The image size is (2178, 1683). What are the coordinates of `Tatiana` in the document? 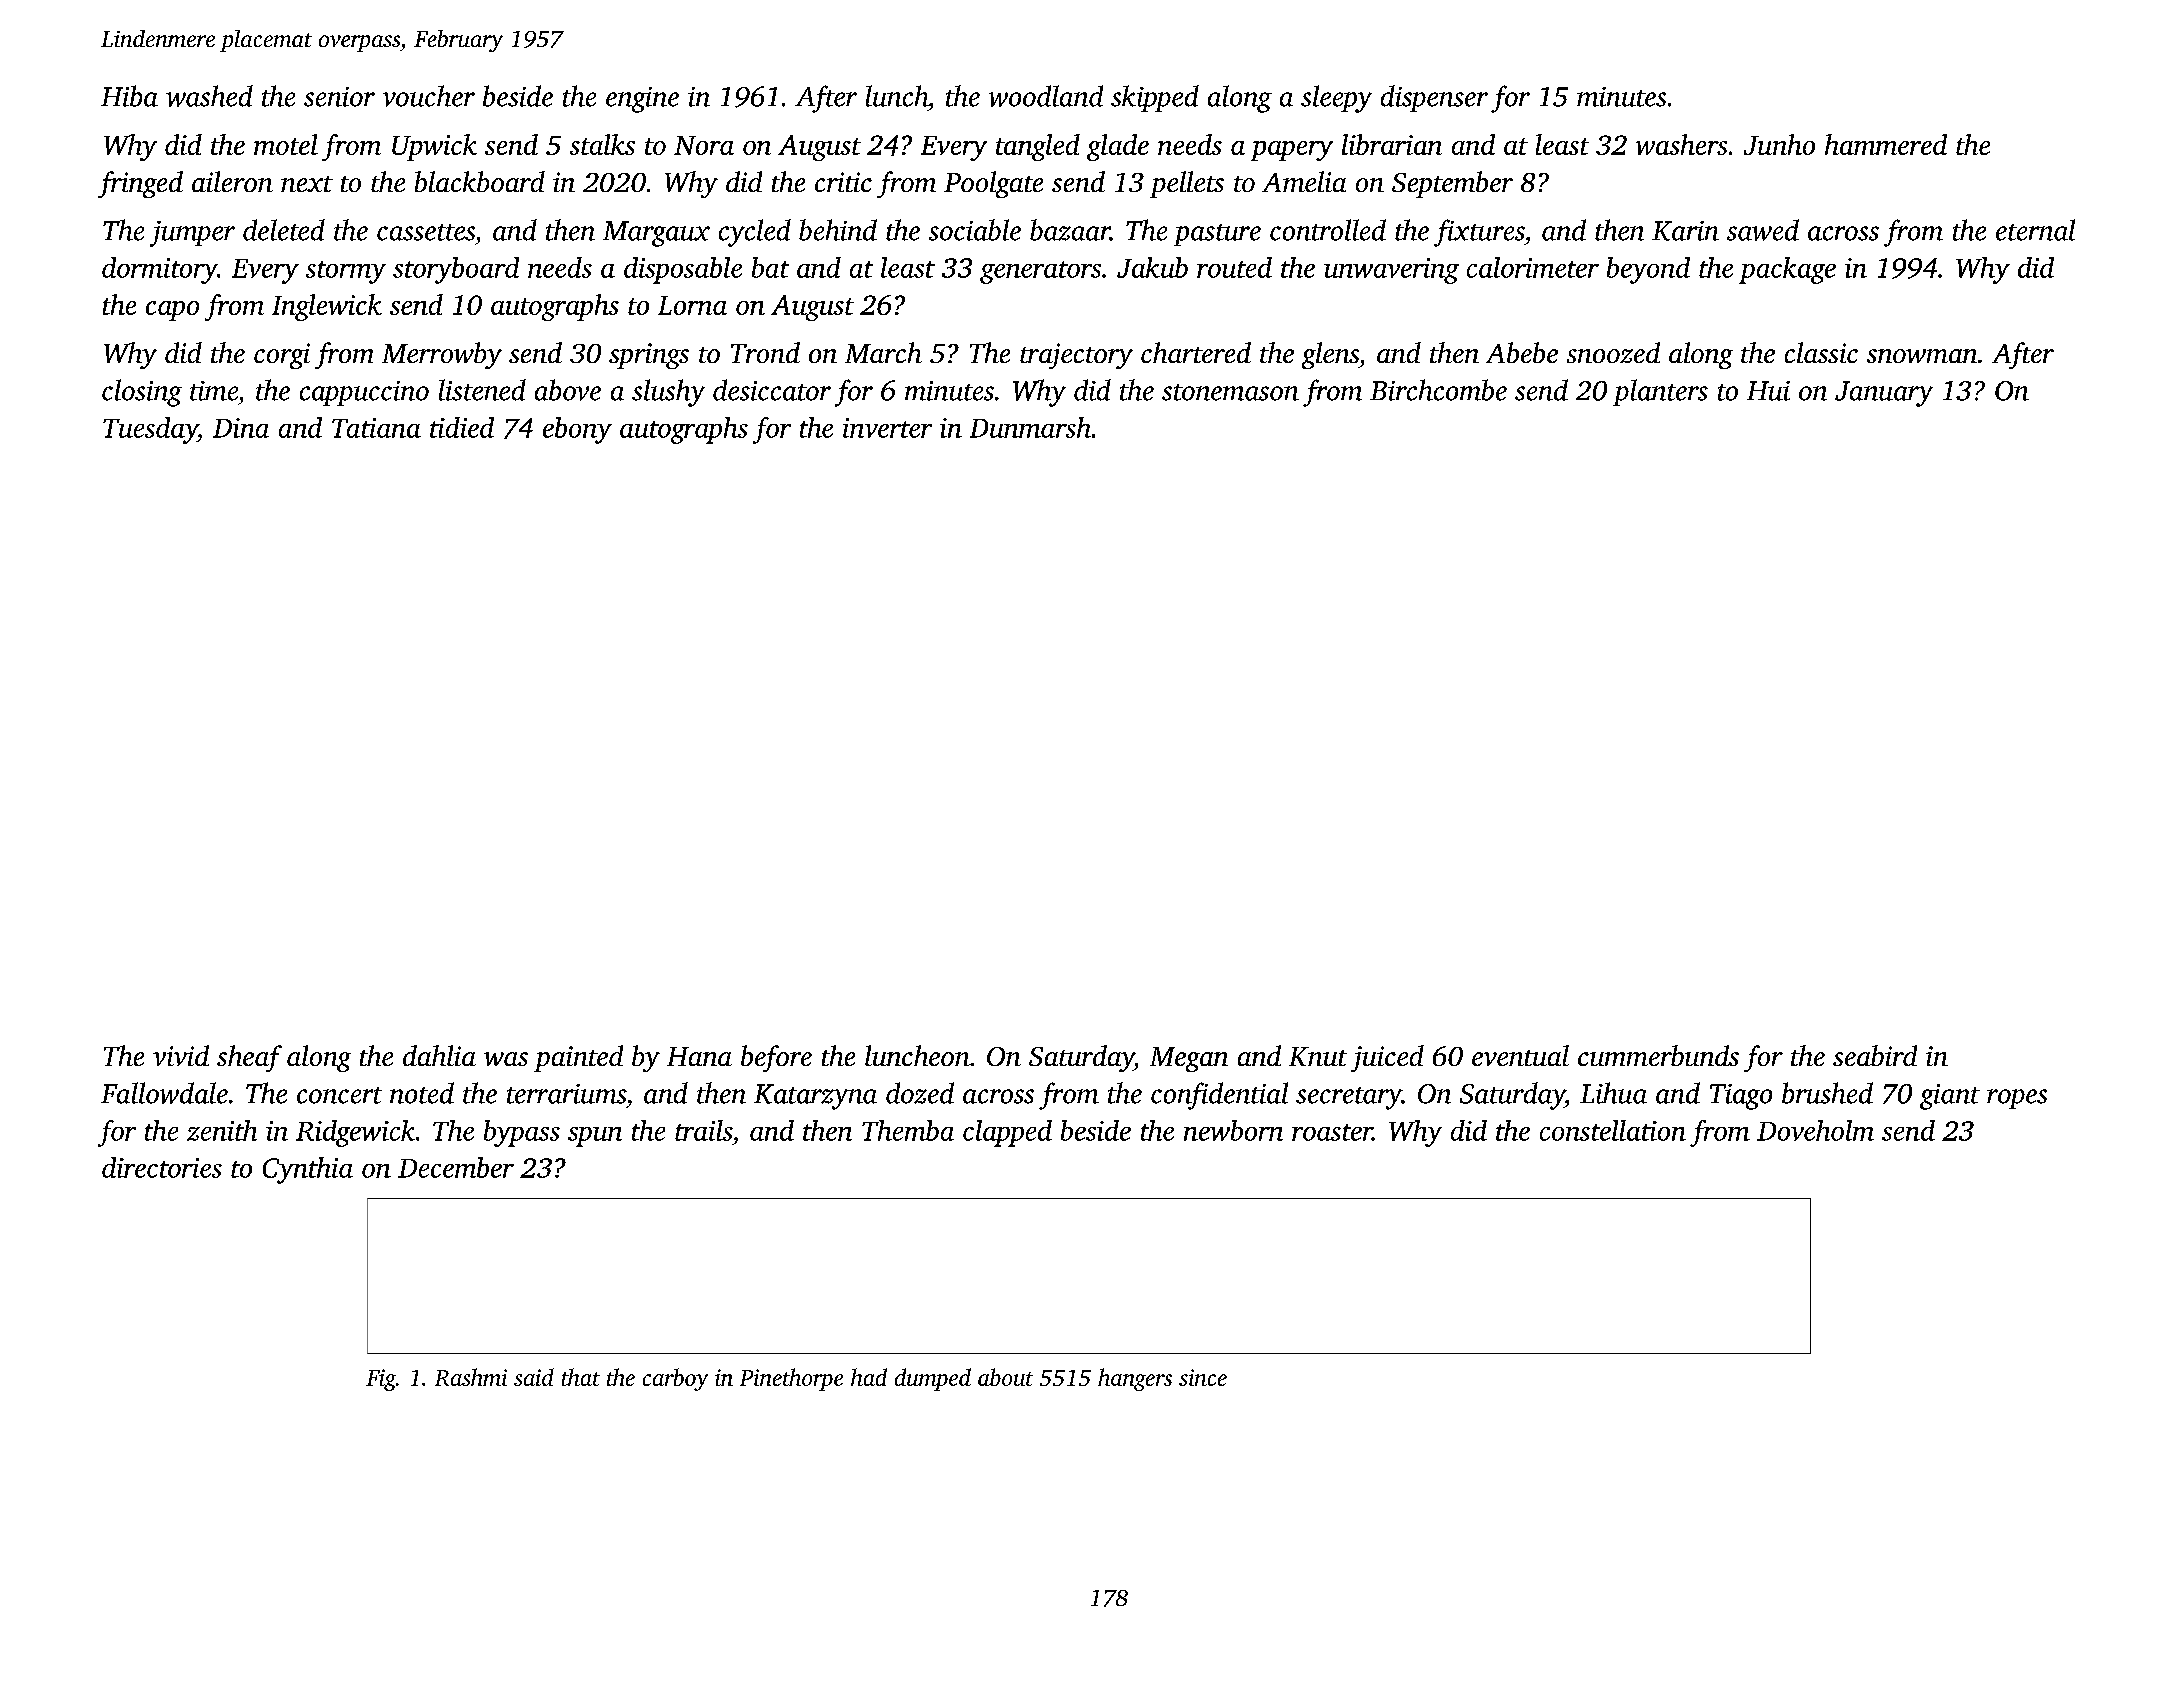 It's located at (376, 428).
